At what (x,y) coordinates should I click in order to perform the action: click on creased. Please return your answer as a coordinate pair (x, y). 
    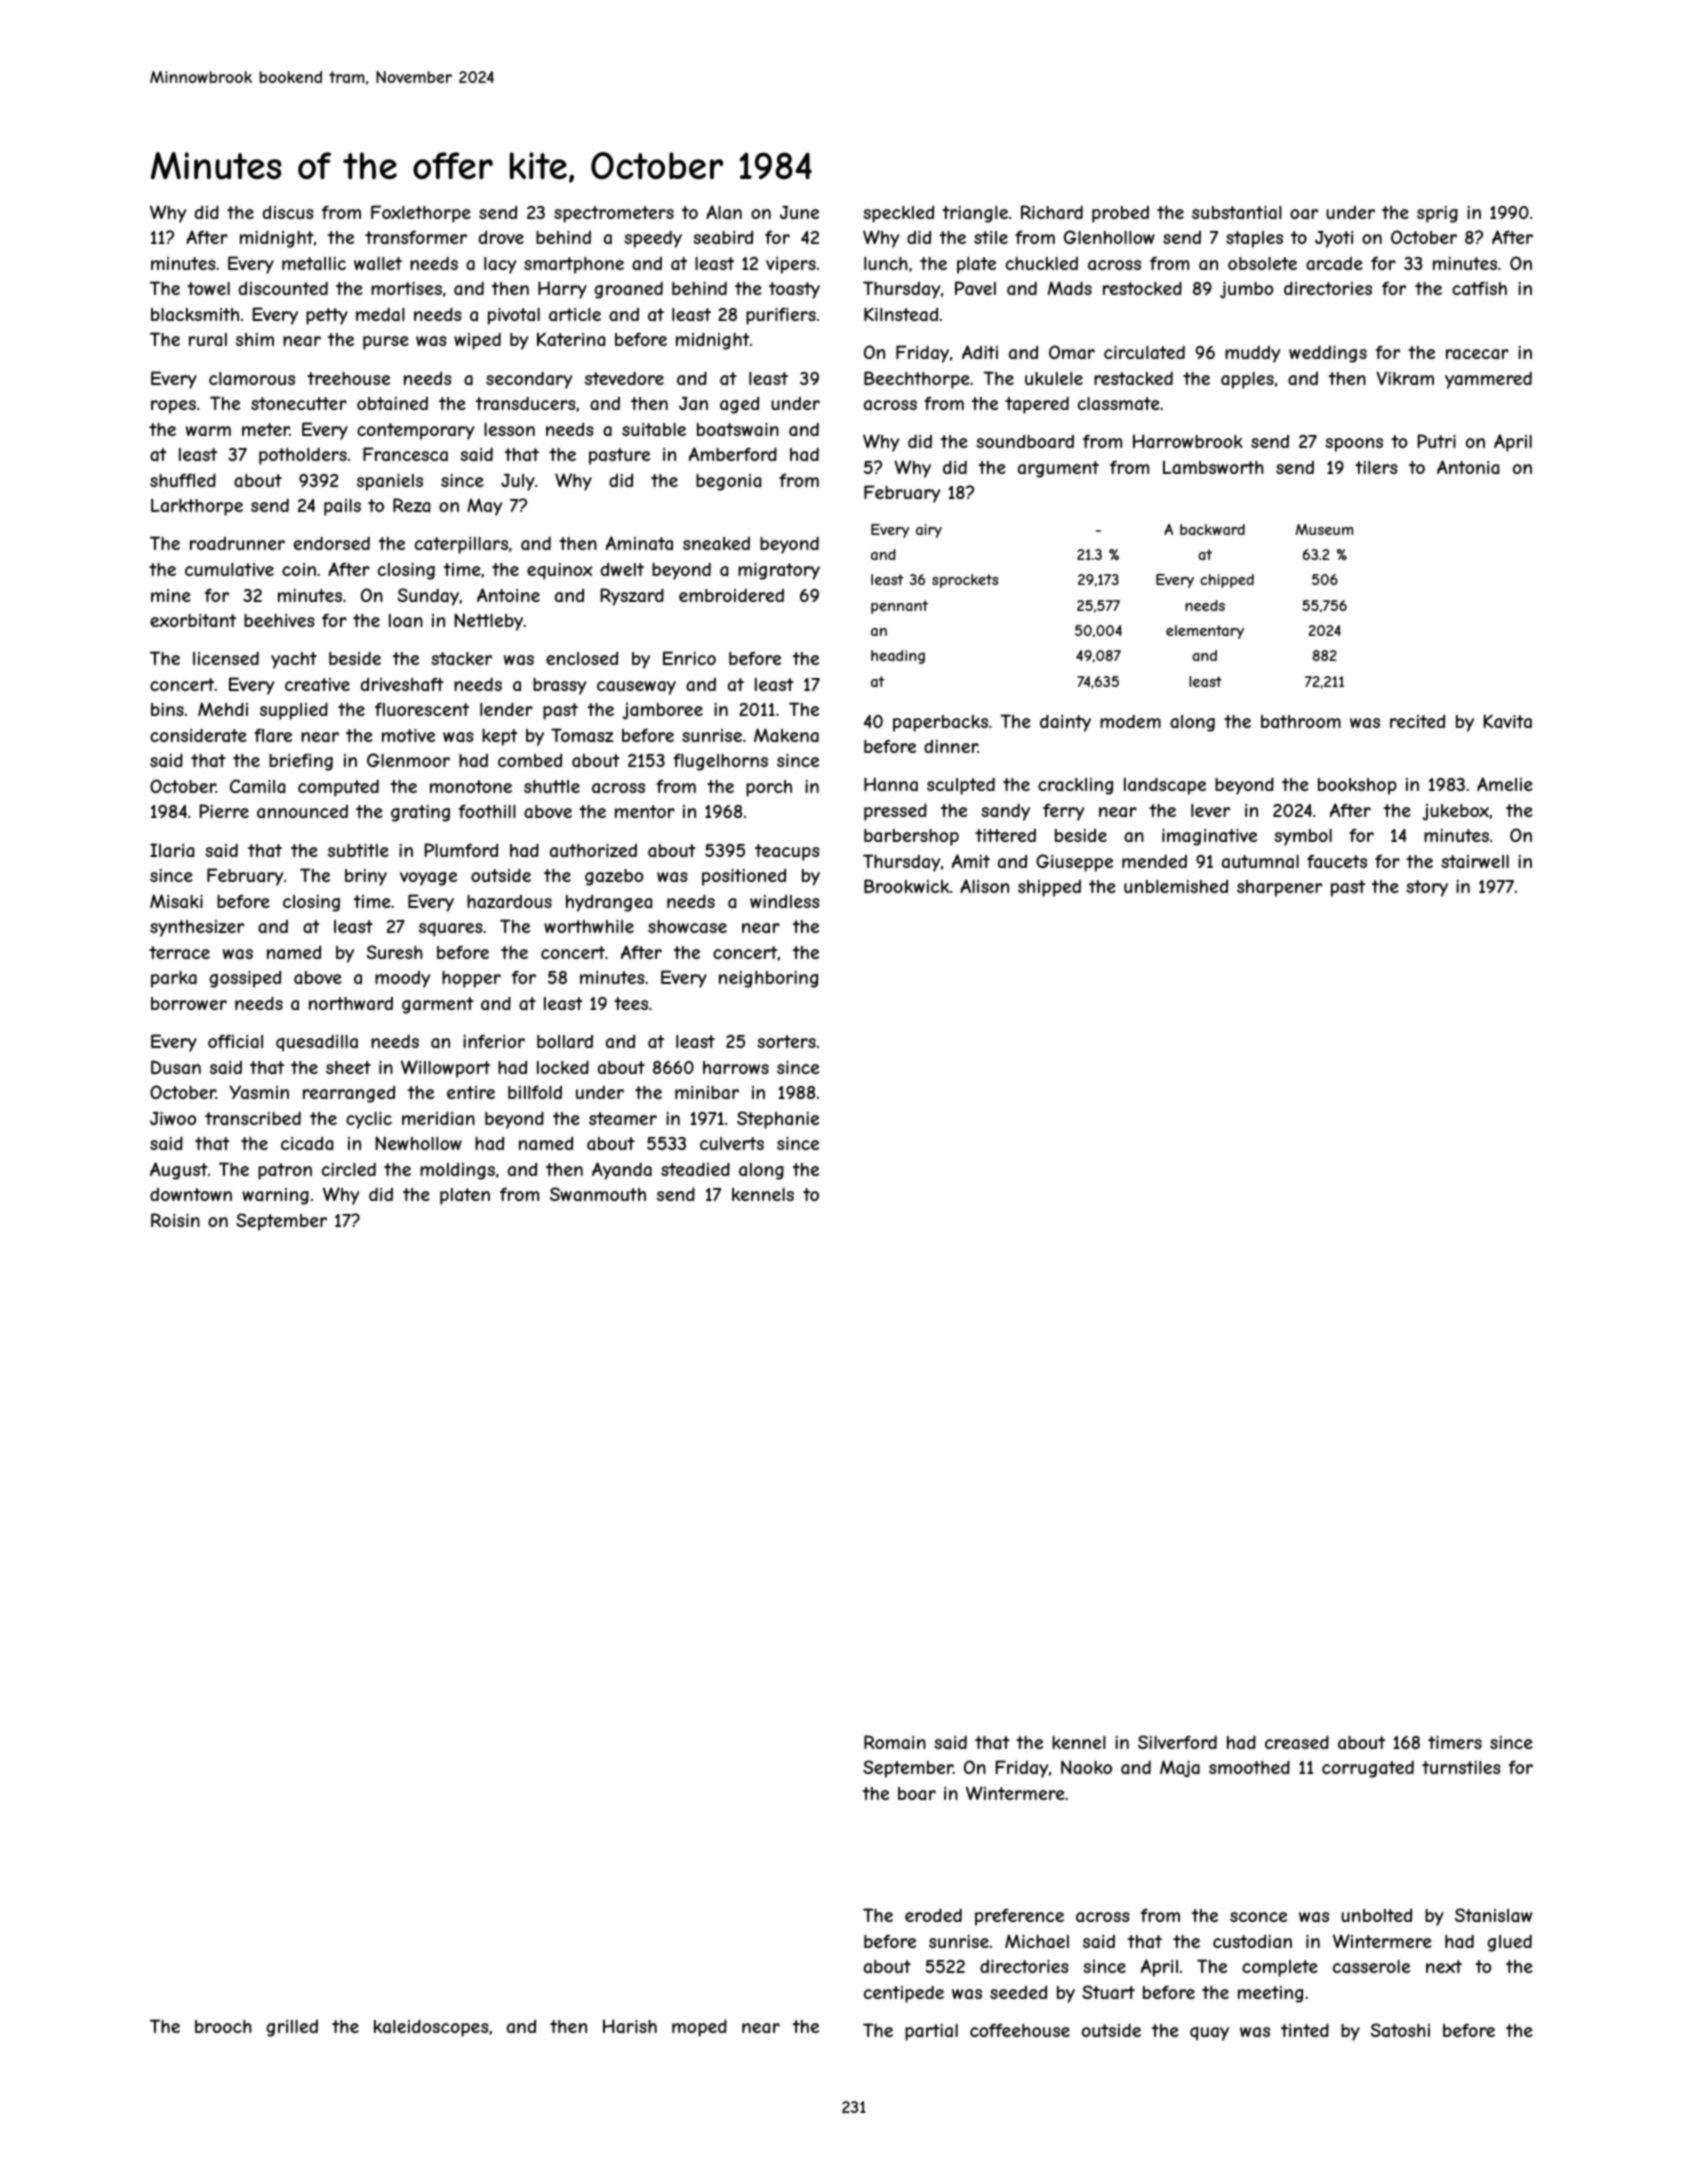
    Looking at the image, I should click on (1297, 1742).
